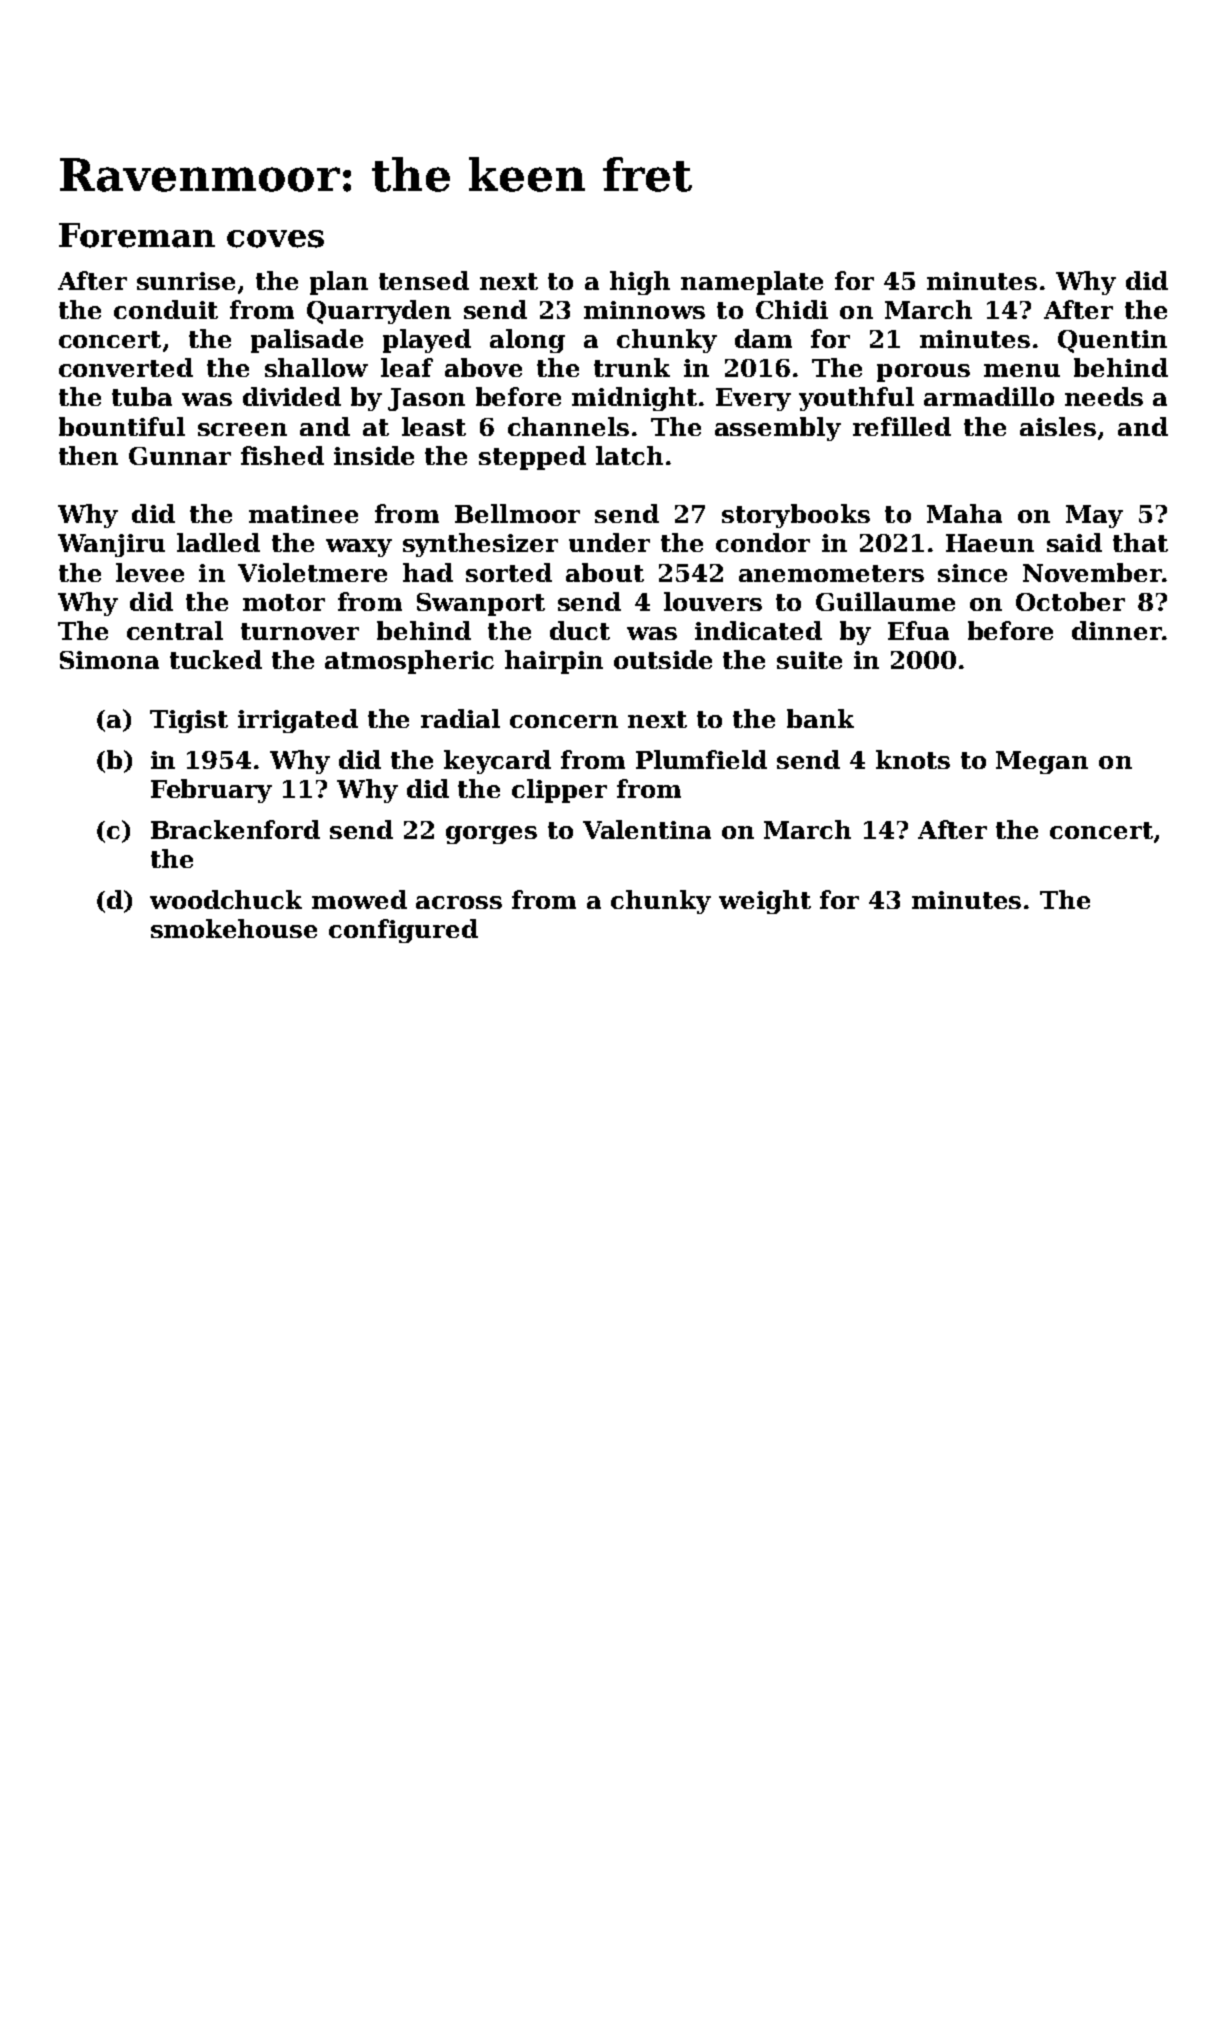 The height and width of the page is (2020, 1226). What do you see at coordinates (226, 899) in the page?
I see `woodchuck` at bounding box center [226, 899].
